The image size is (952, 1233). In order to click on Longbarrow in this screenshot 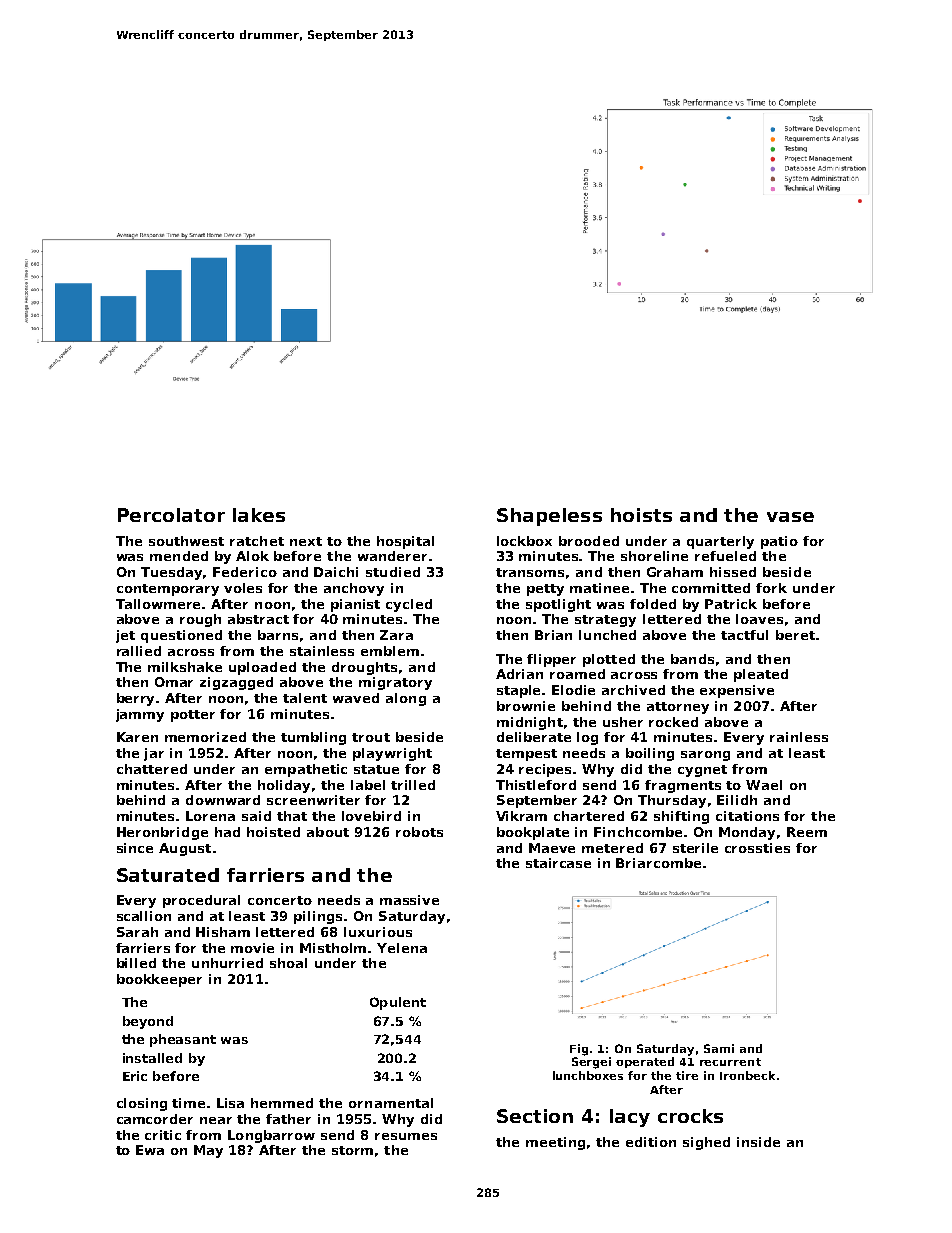, I will do `click(271, 1136)`.
